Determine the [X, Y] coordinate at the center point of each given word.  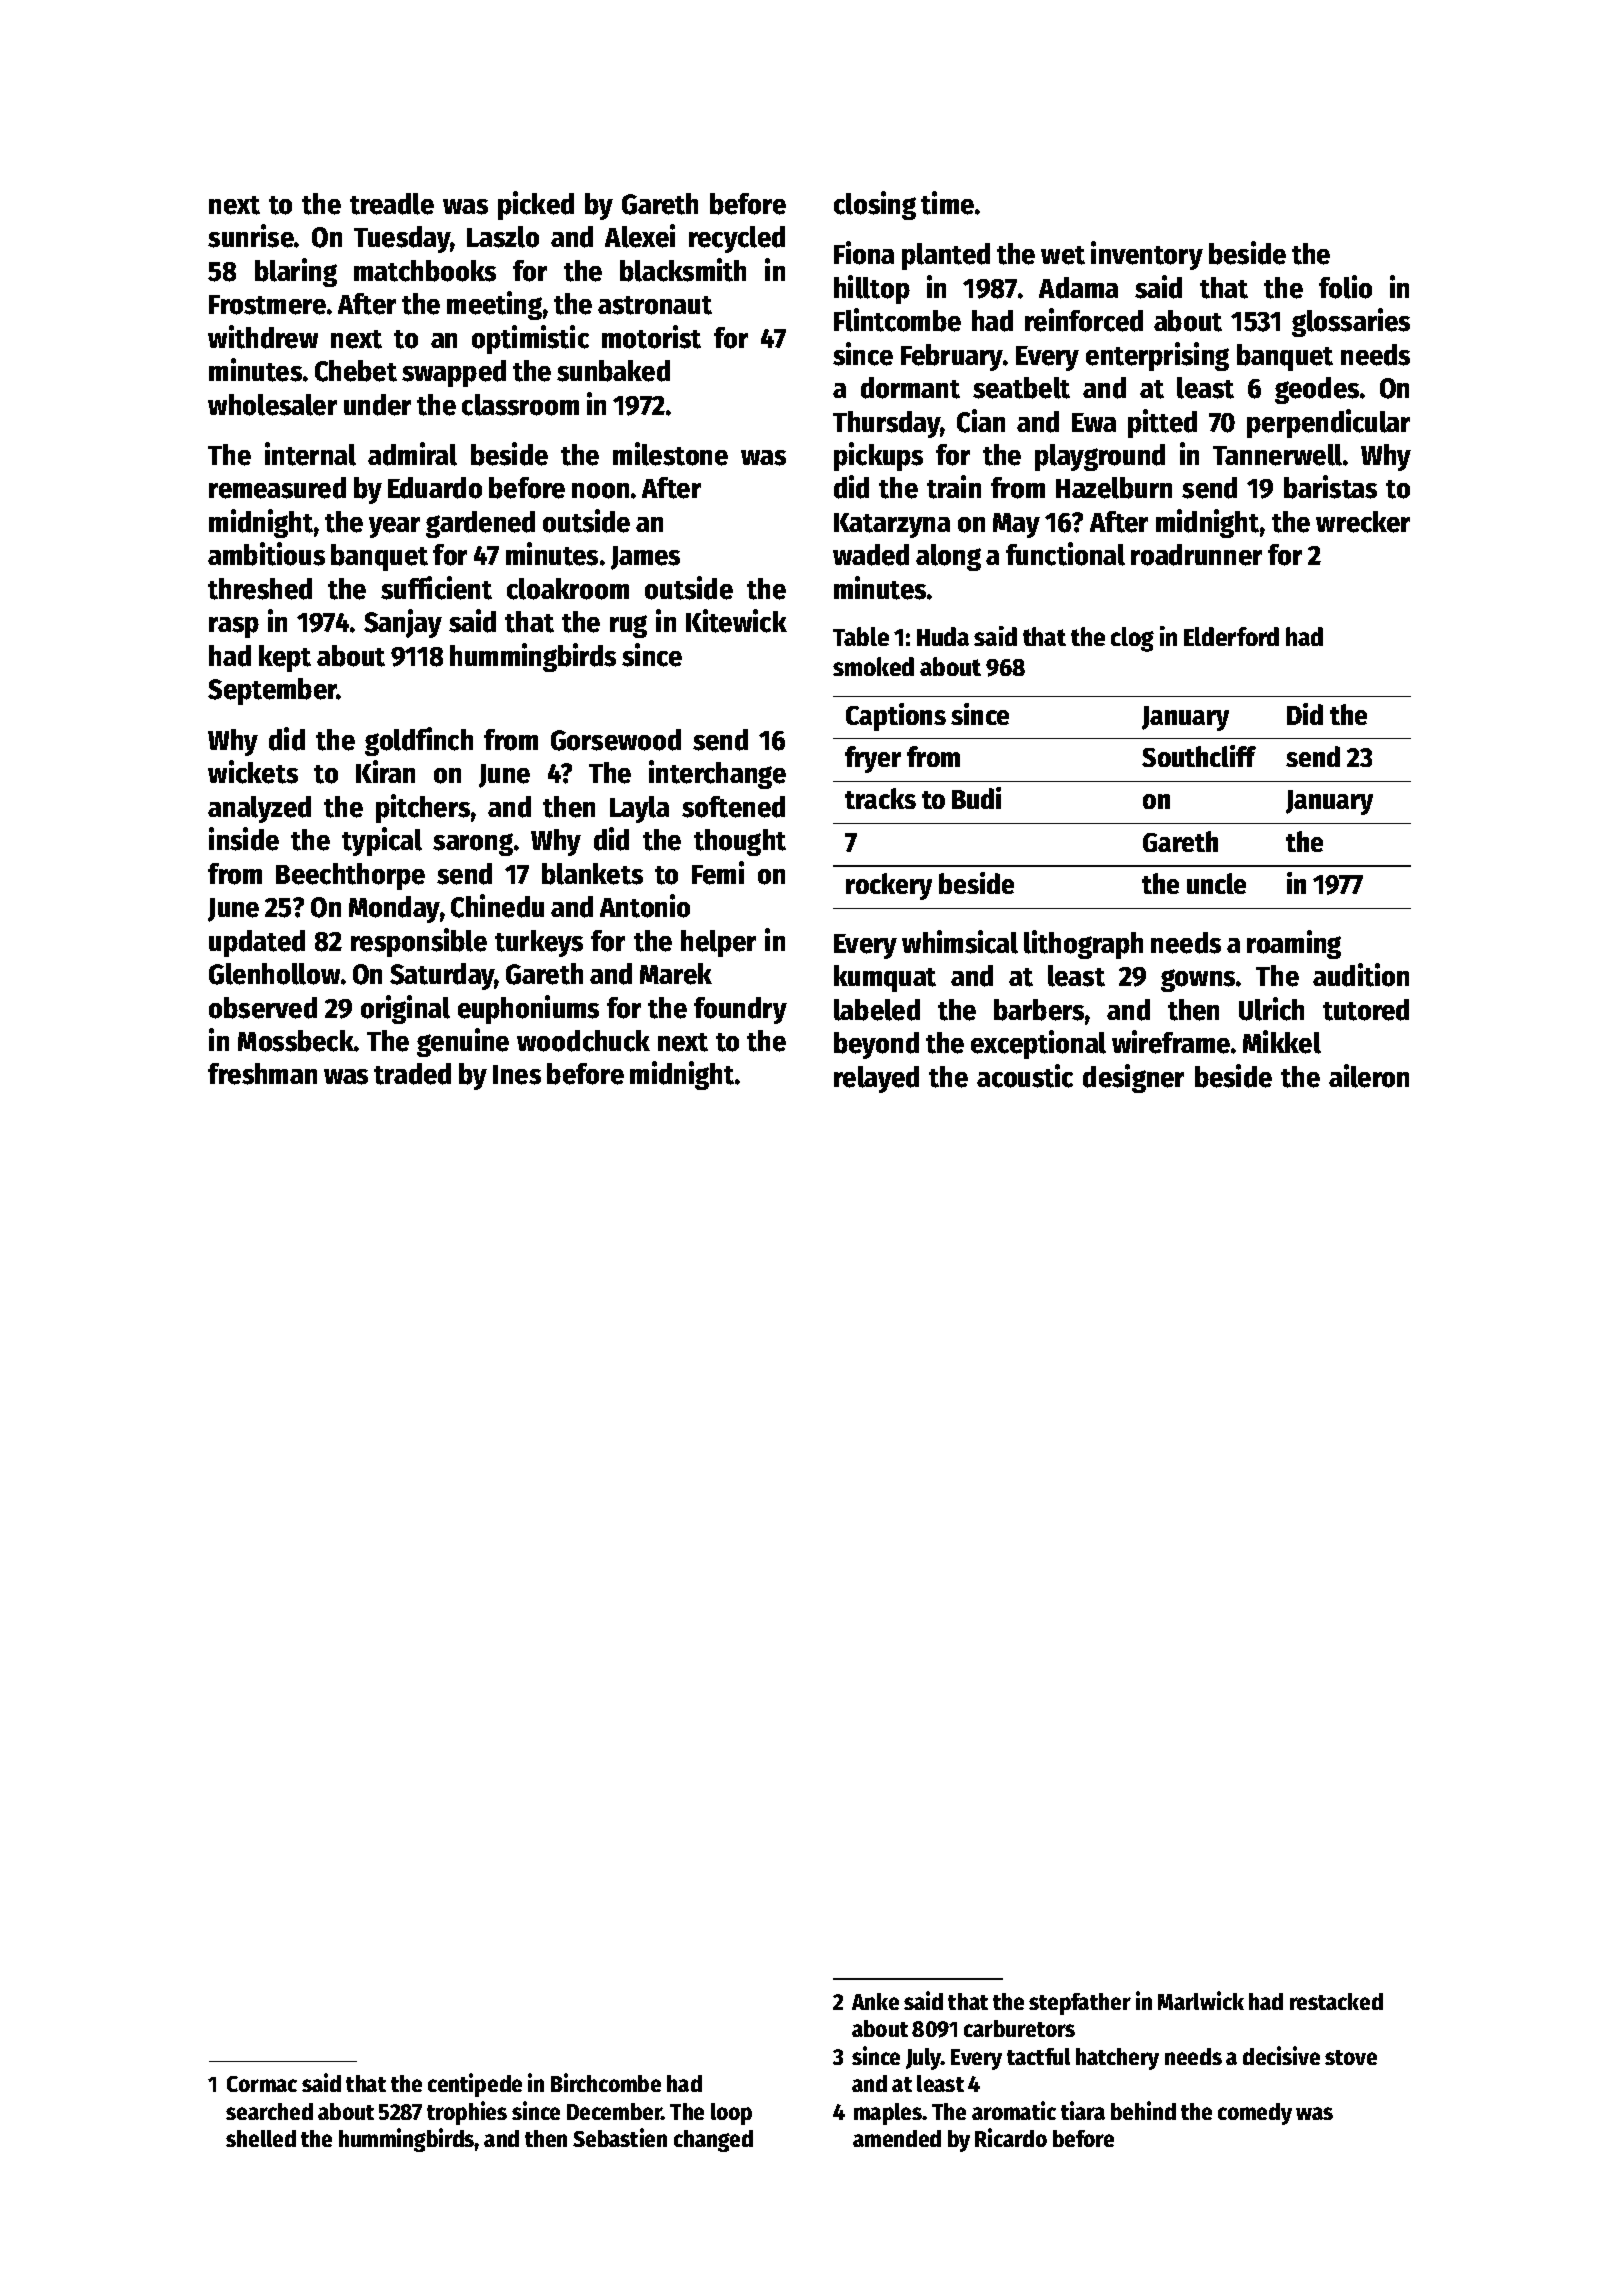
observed [263, 1008]
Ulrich [1271, 1009]
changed [713, 2141]
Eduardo [435, 488]
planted [946, 256]
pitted [1162, 423]
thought [740, 842]
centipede [475, 2085]
